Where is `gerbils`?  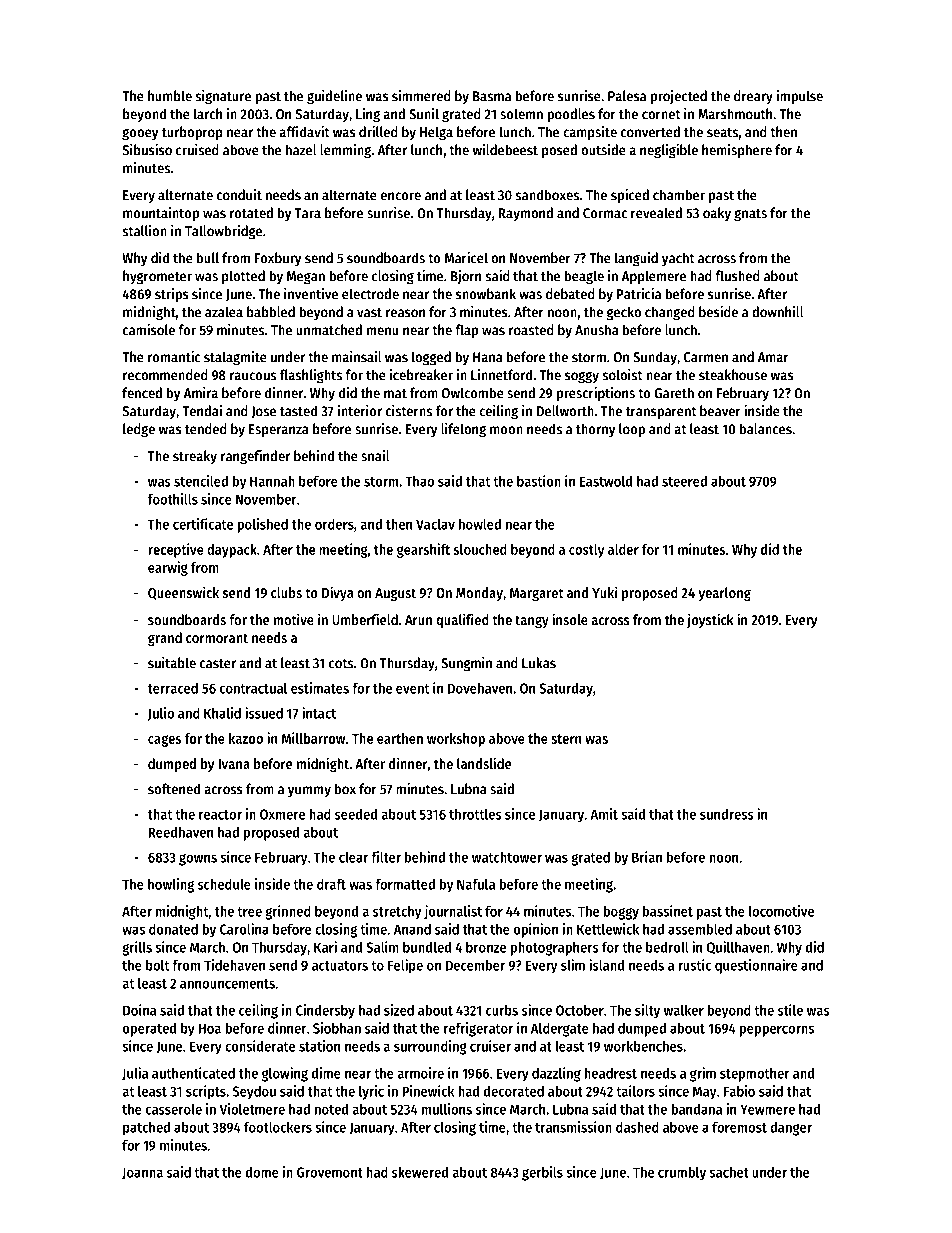 gerbils is located at coordinates (542, 1173).
